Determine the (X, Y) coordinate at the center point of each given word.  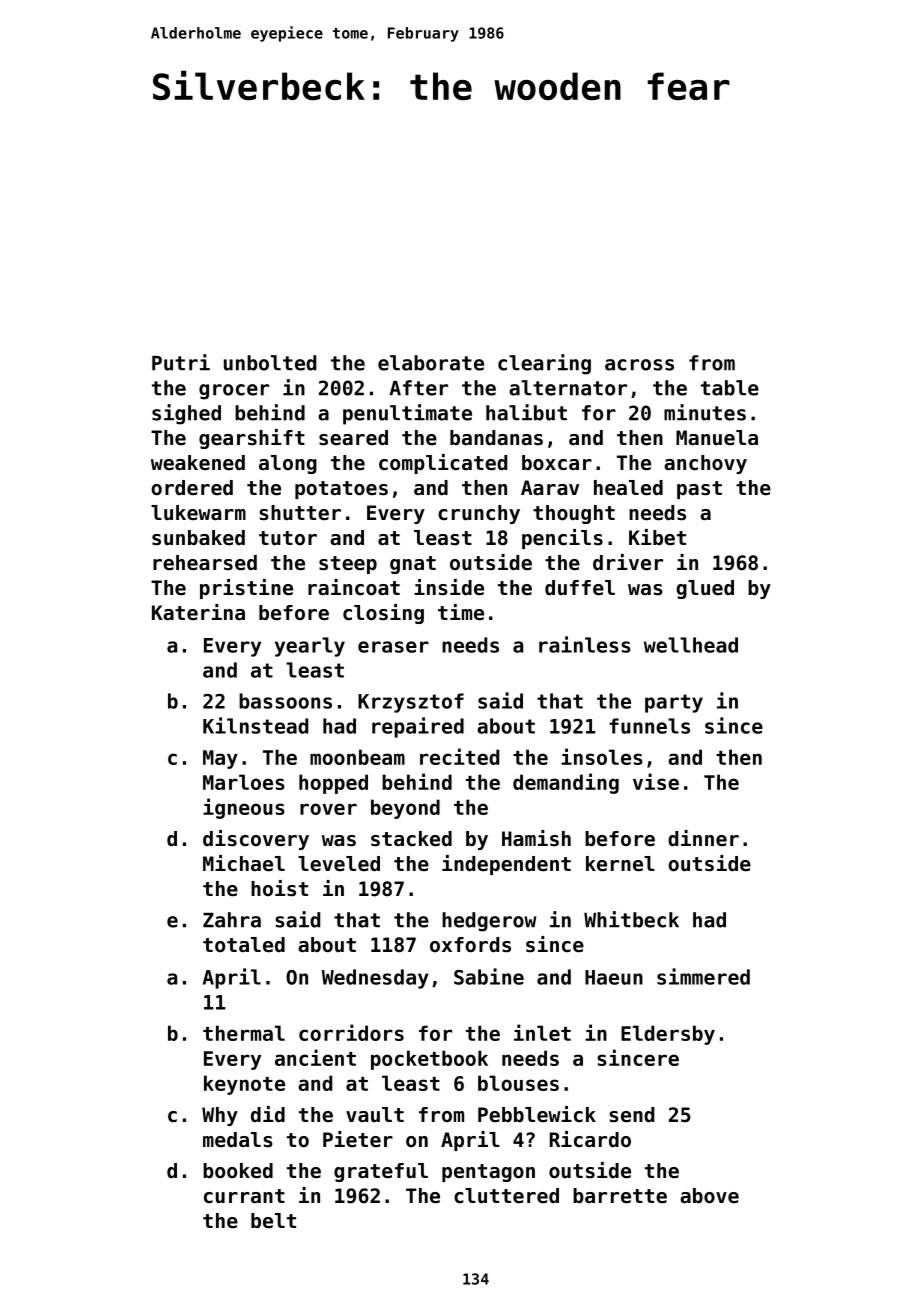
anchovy (705, 464)
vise (656, 781)
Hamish (536, 838)
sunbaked (198, 538)
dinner (703, 838)
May (220, 759)
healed (628, 488)
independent (506, 865)
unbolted (270, 363)
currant (244, 1196)
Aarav (550, 487)
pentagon (488, 1173)
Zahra (232, 920)
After (419, 388)
